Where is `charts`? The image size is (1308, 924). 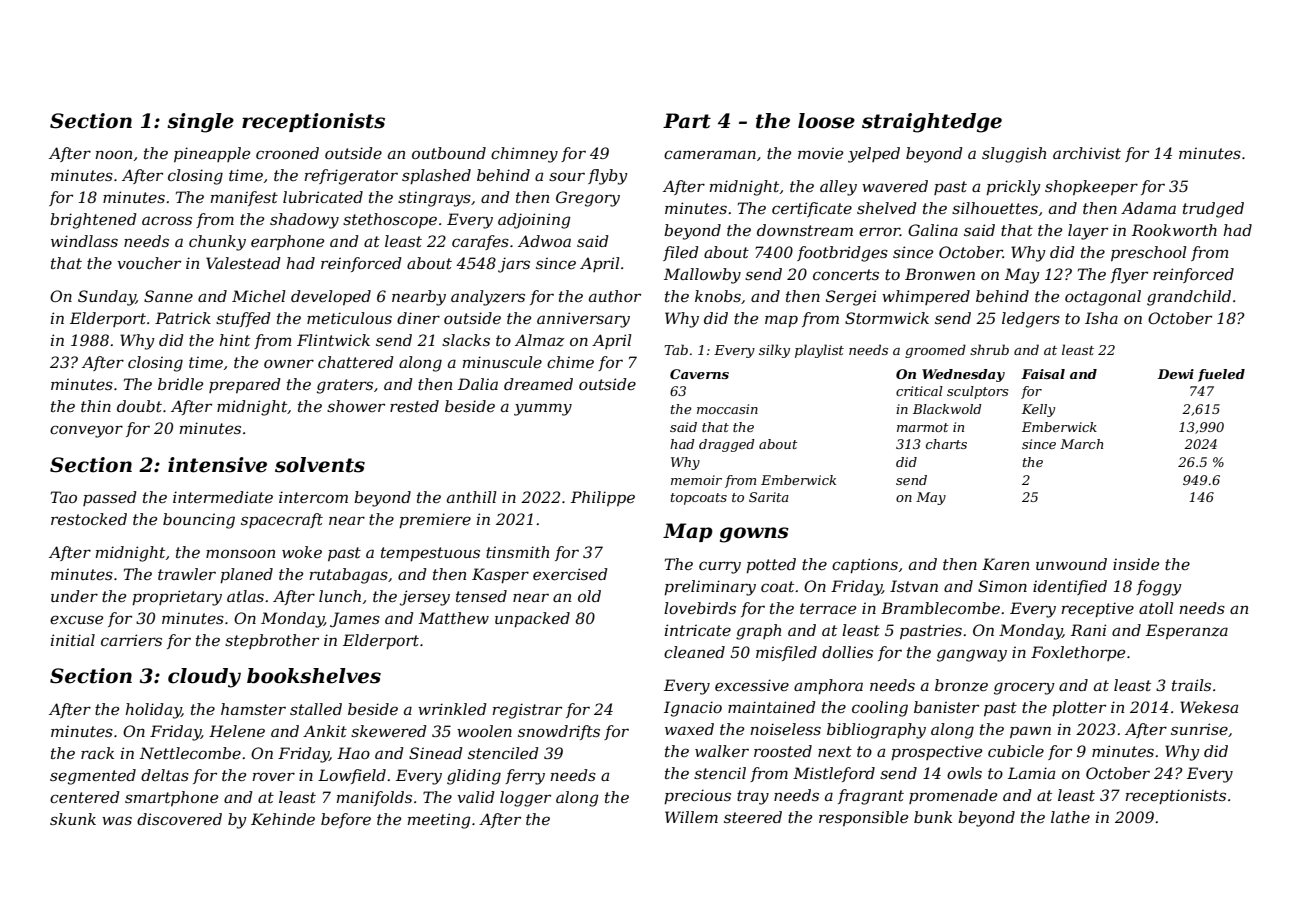
charts is located at coordinates (946, 444).
